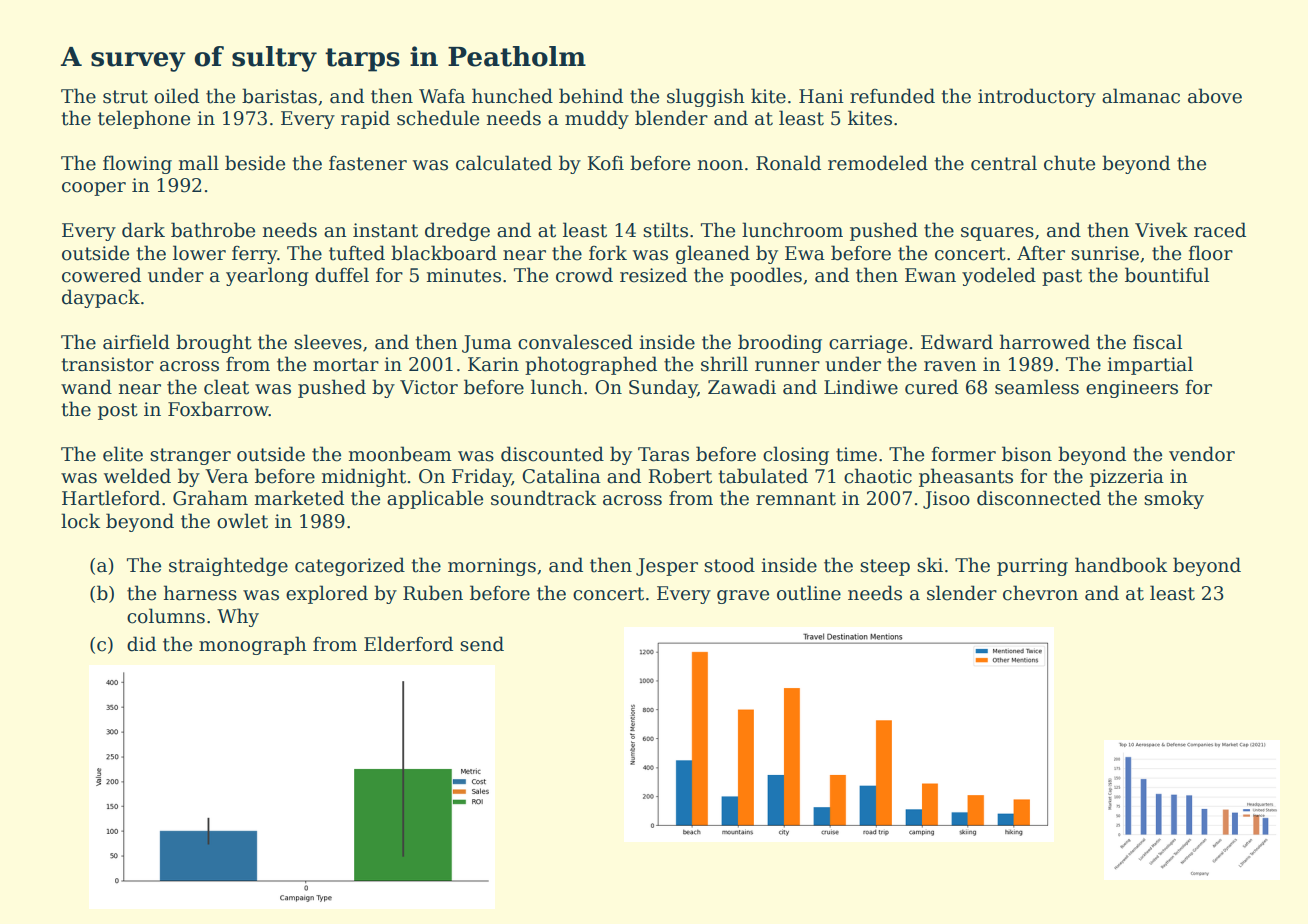 The height and width of the document is (924, 1308). Describe the element at coordinates (101, 275) in the document. I see `cowered` at that location.
